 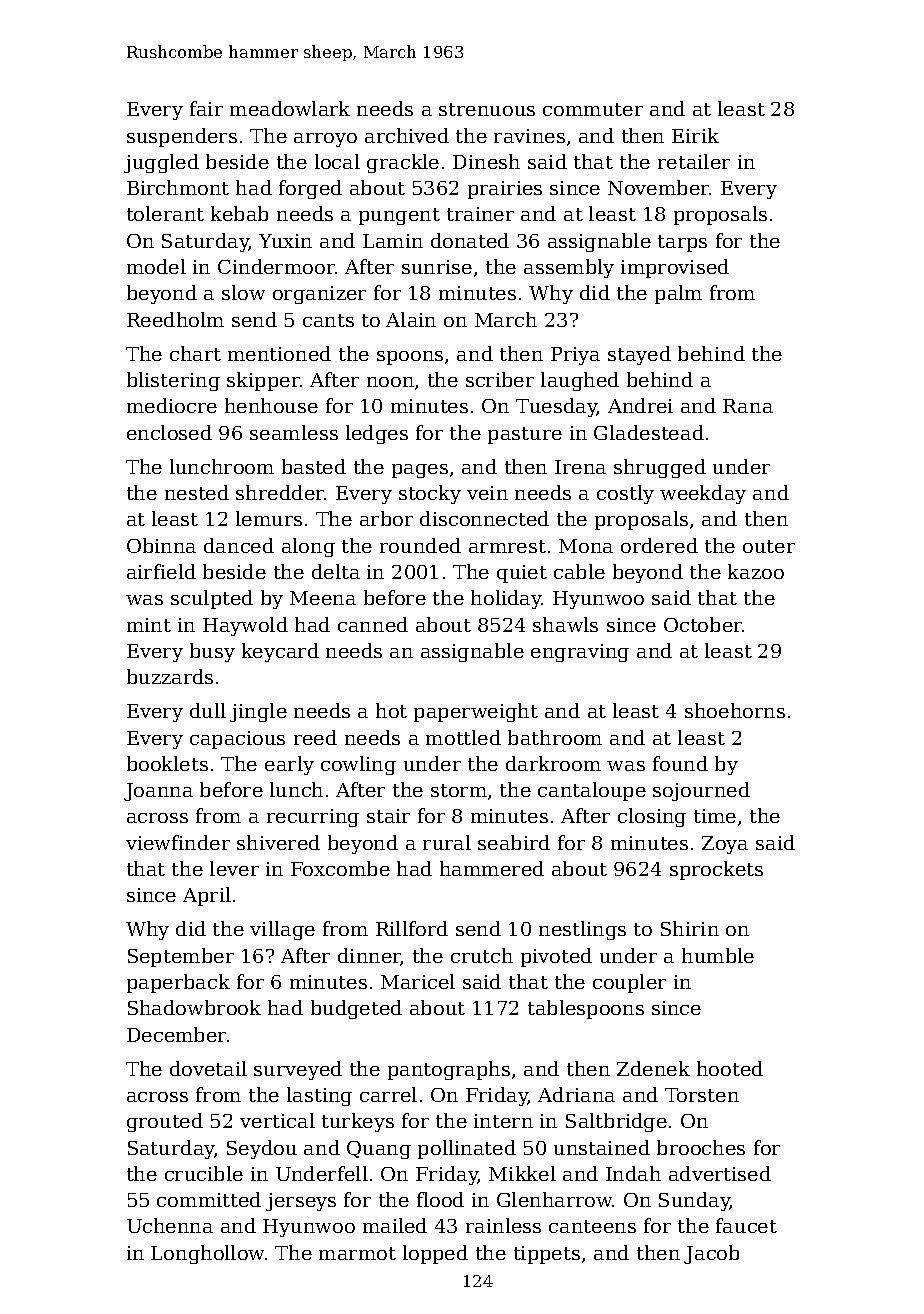 What do you see at coordinates (207, 1254) in the page?
I see `Longhollow` at bounding box center [207, 1254].
